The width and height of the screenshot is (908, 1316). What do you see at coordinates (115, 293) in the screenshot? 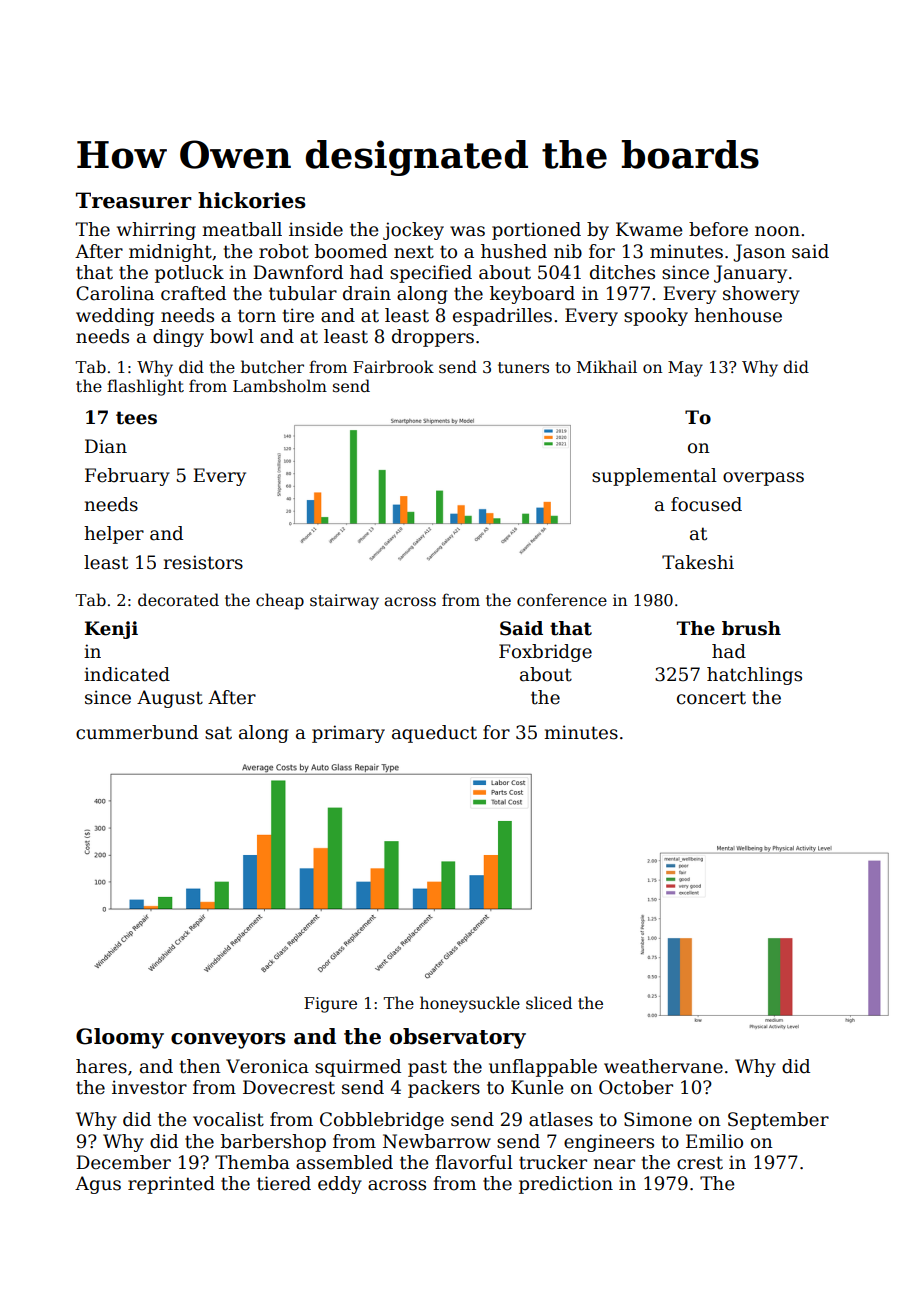
I see `Carolina` at bounding box center [115, 293].
